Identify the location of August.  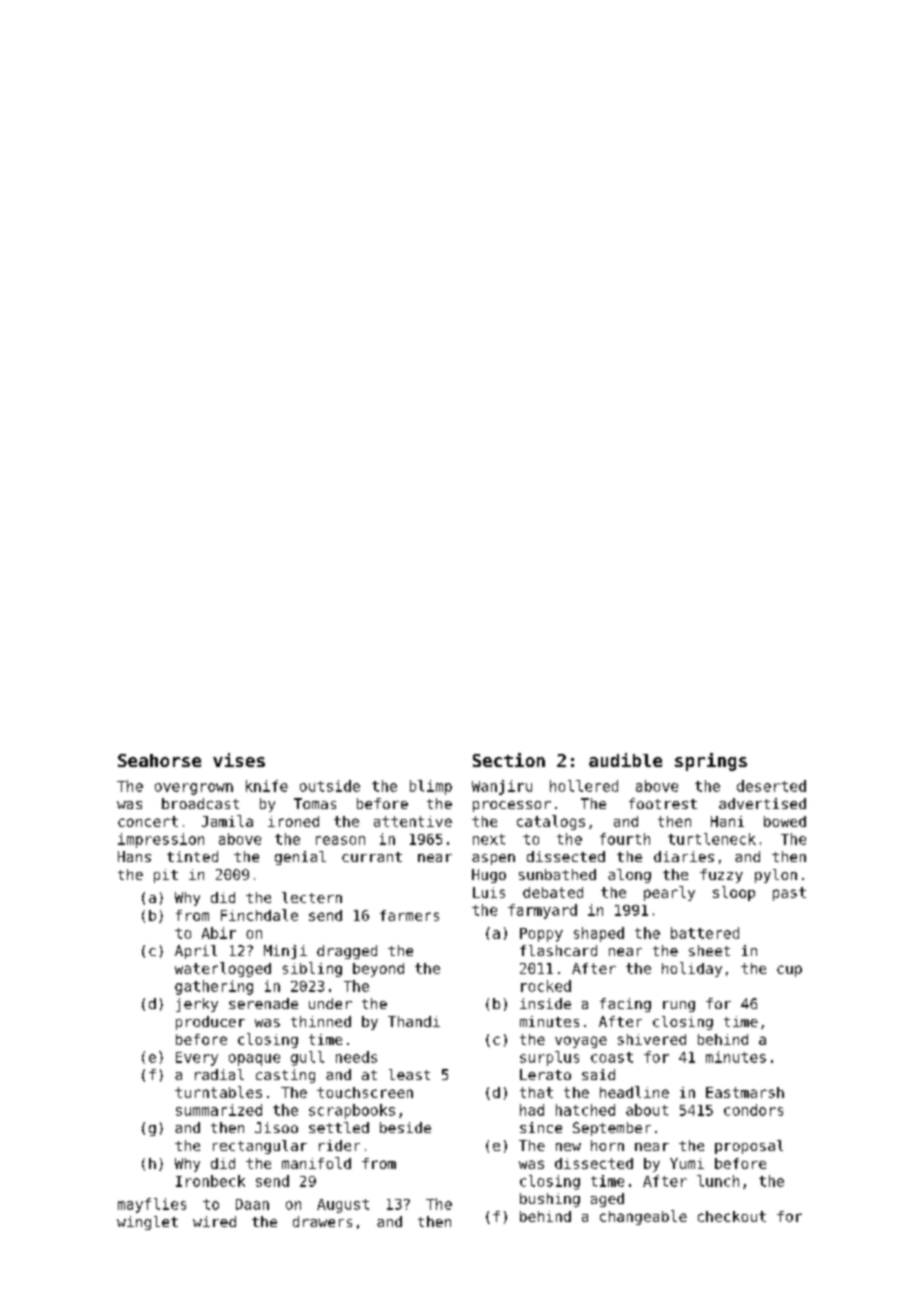
(343, 1206).
